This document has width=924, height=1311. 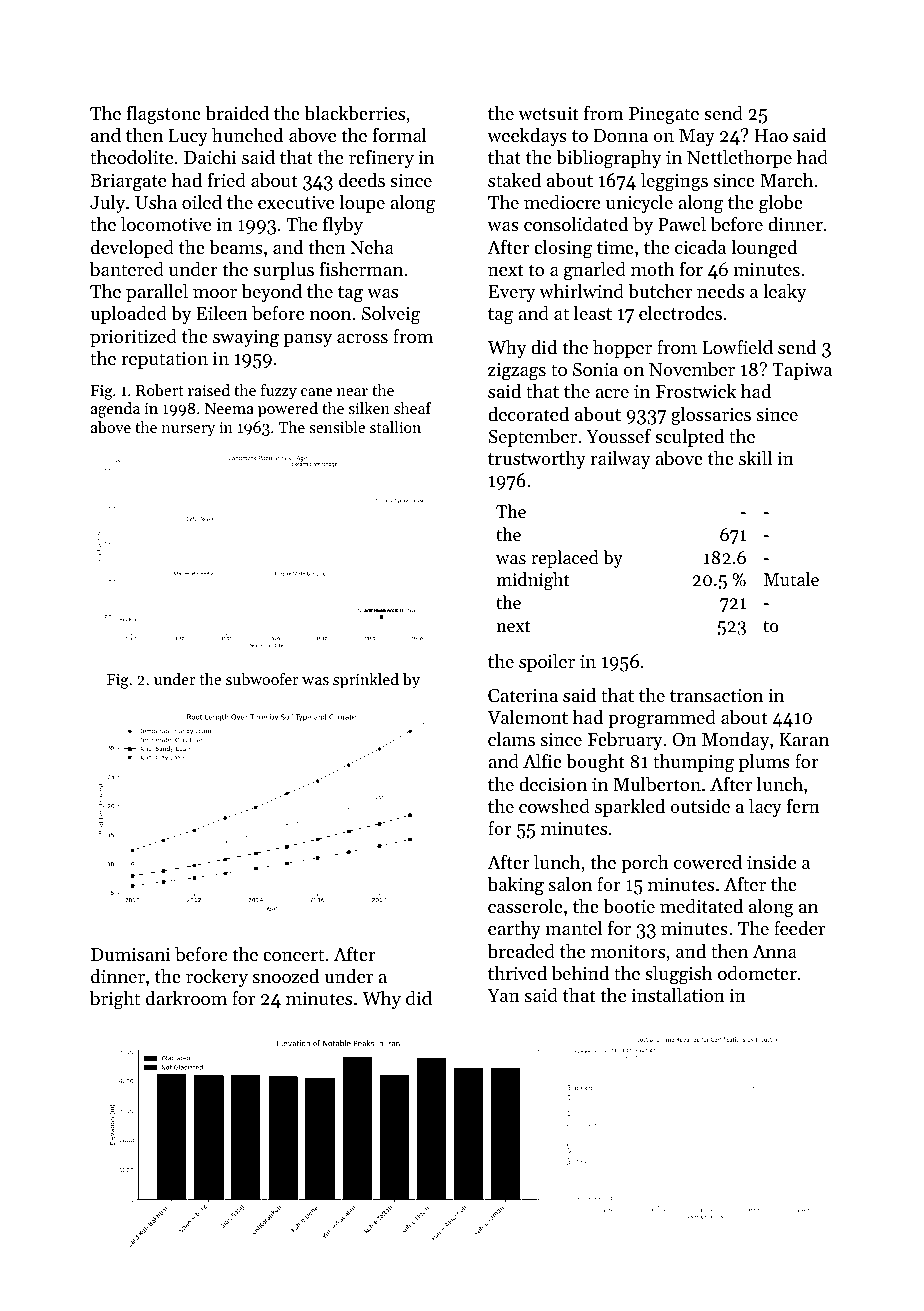 What do you see at coordinates (229, 408) in the document?
I see `Neema` at bounding box center [229, 408].
